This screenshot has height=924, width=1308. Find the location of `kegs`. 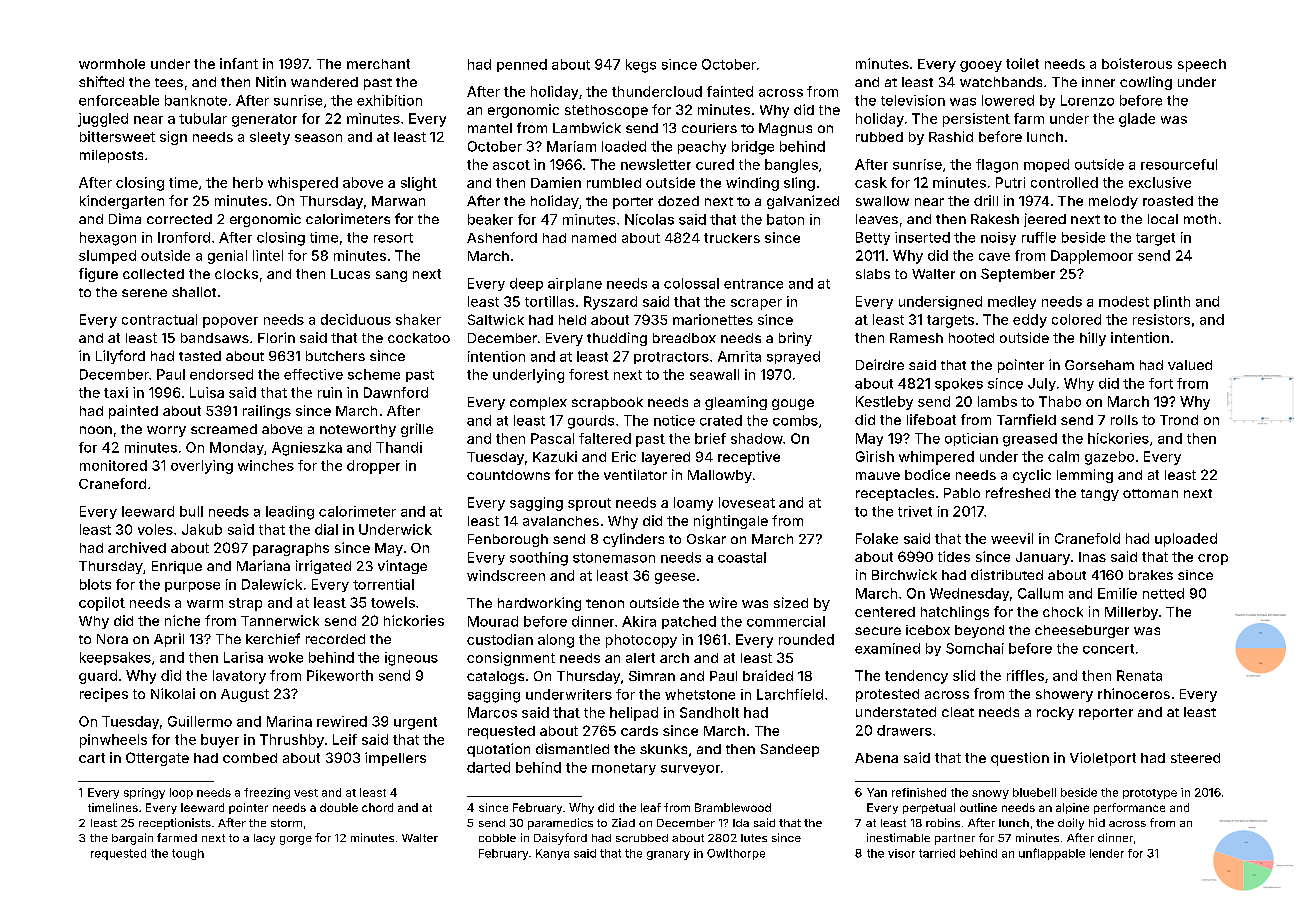

kegs is located at coordinates (641, 66).
